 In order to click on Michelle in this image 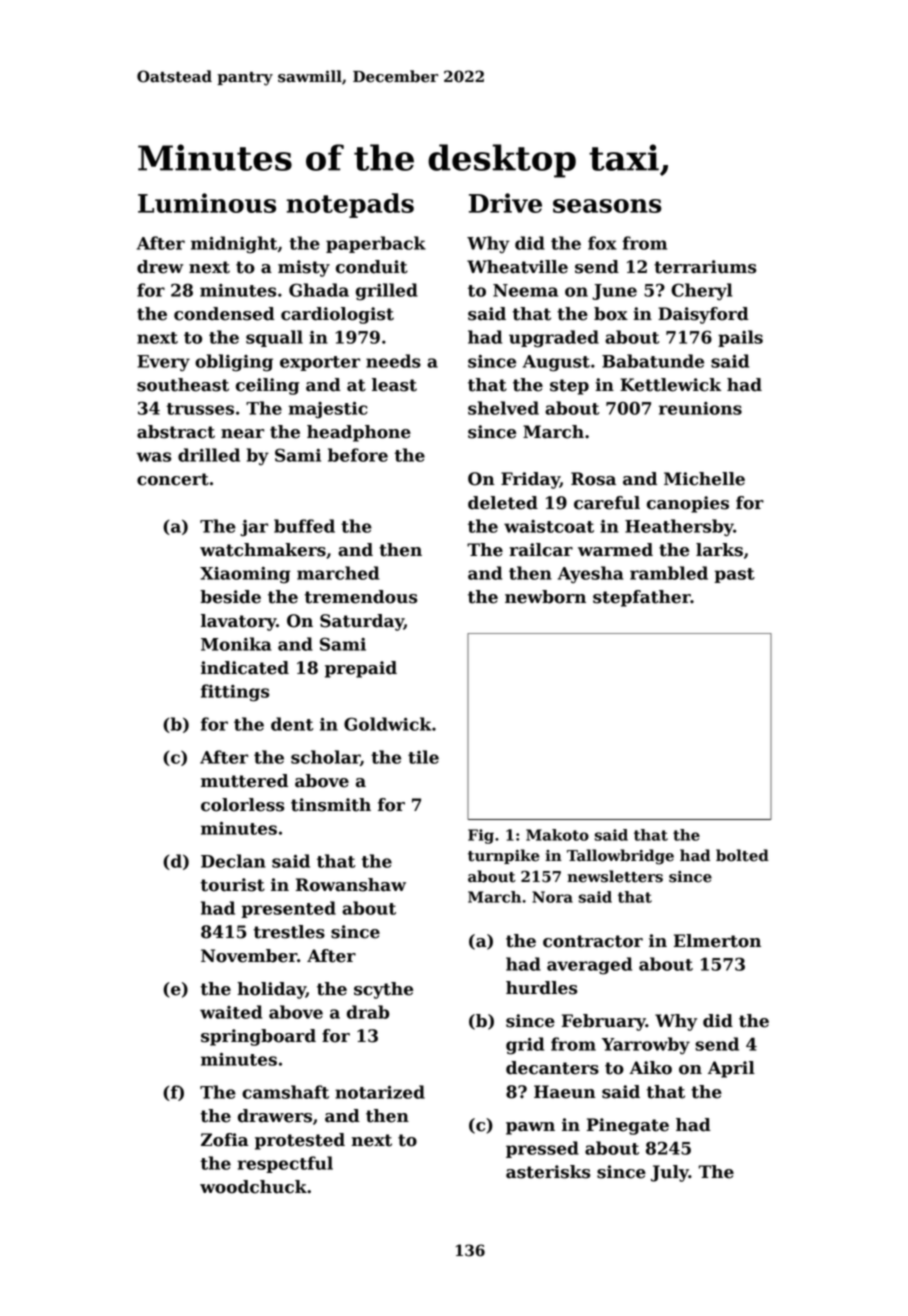, I will do `click(704, 479)`.
